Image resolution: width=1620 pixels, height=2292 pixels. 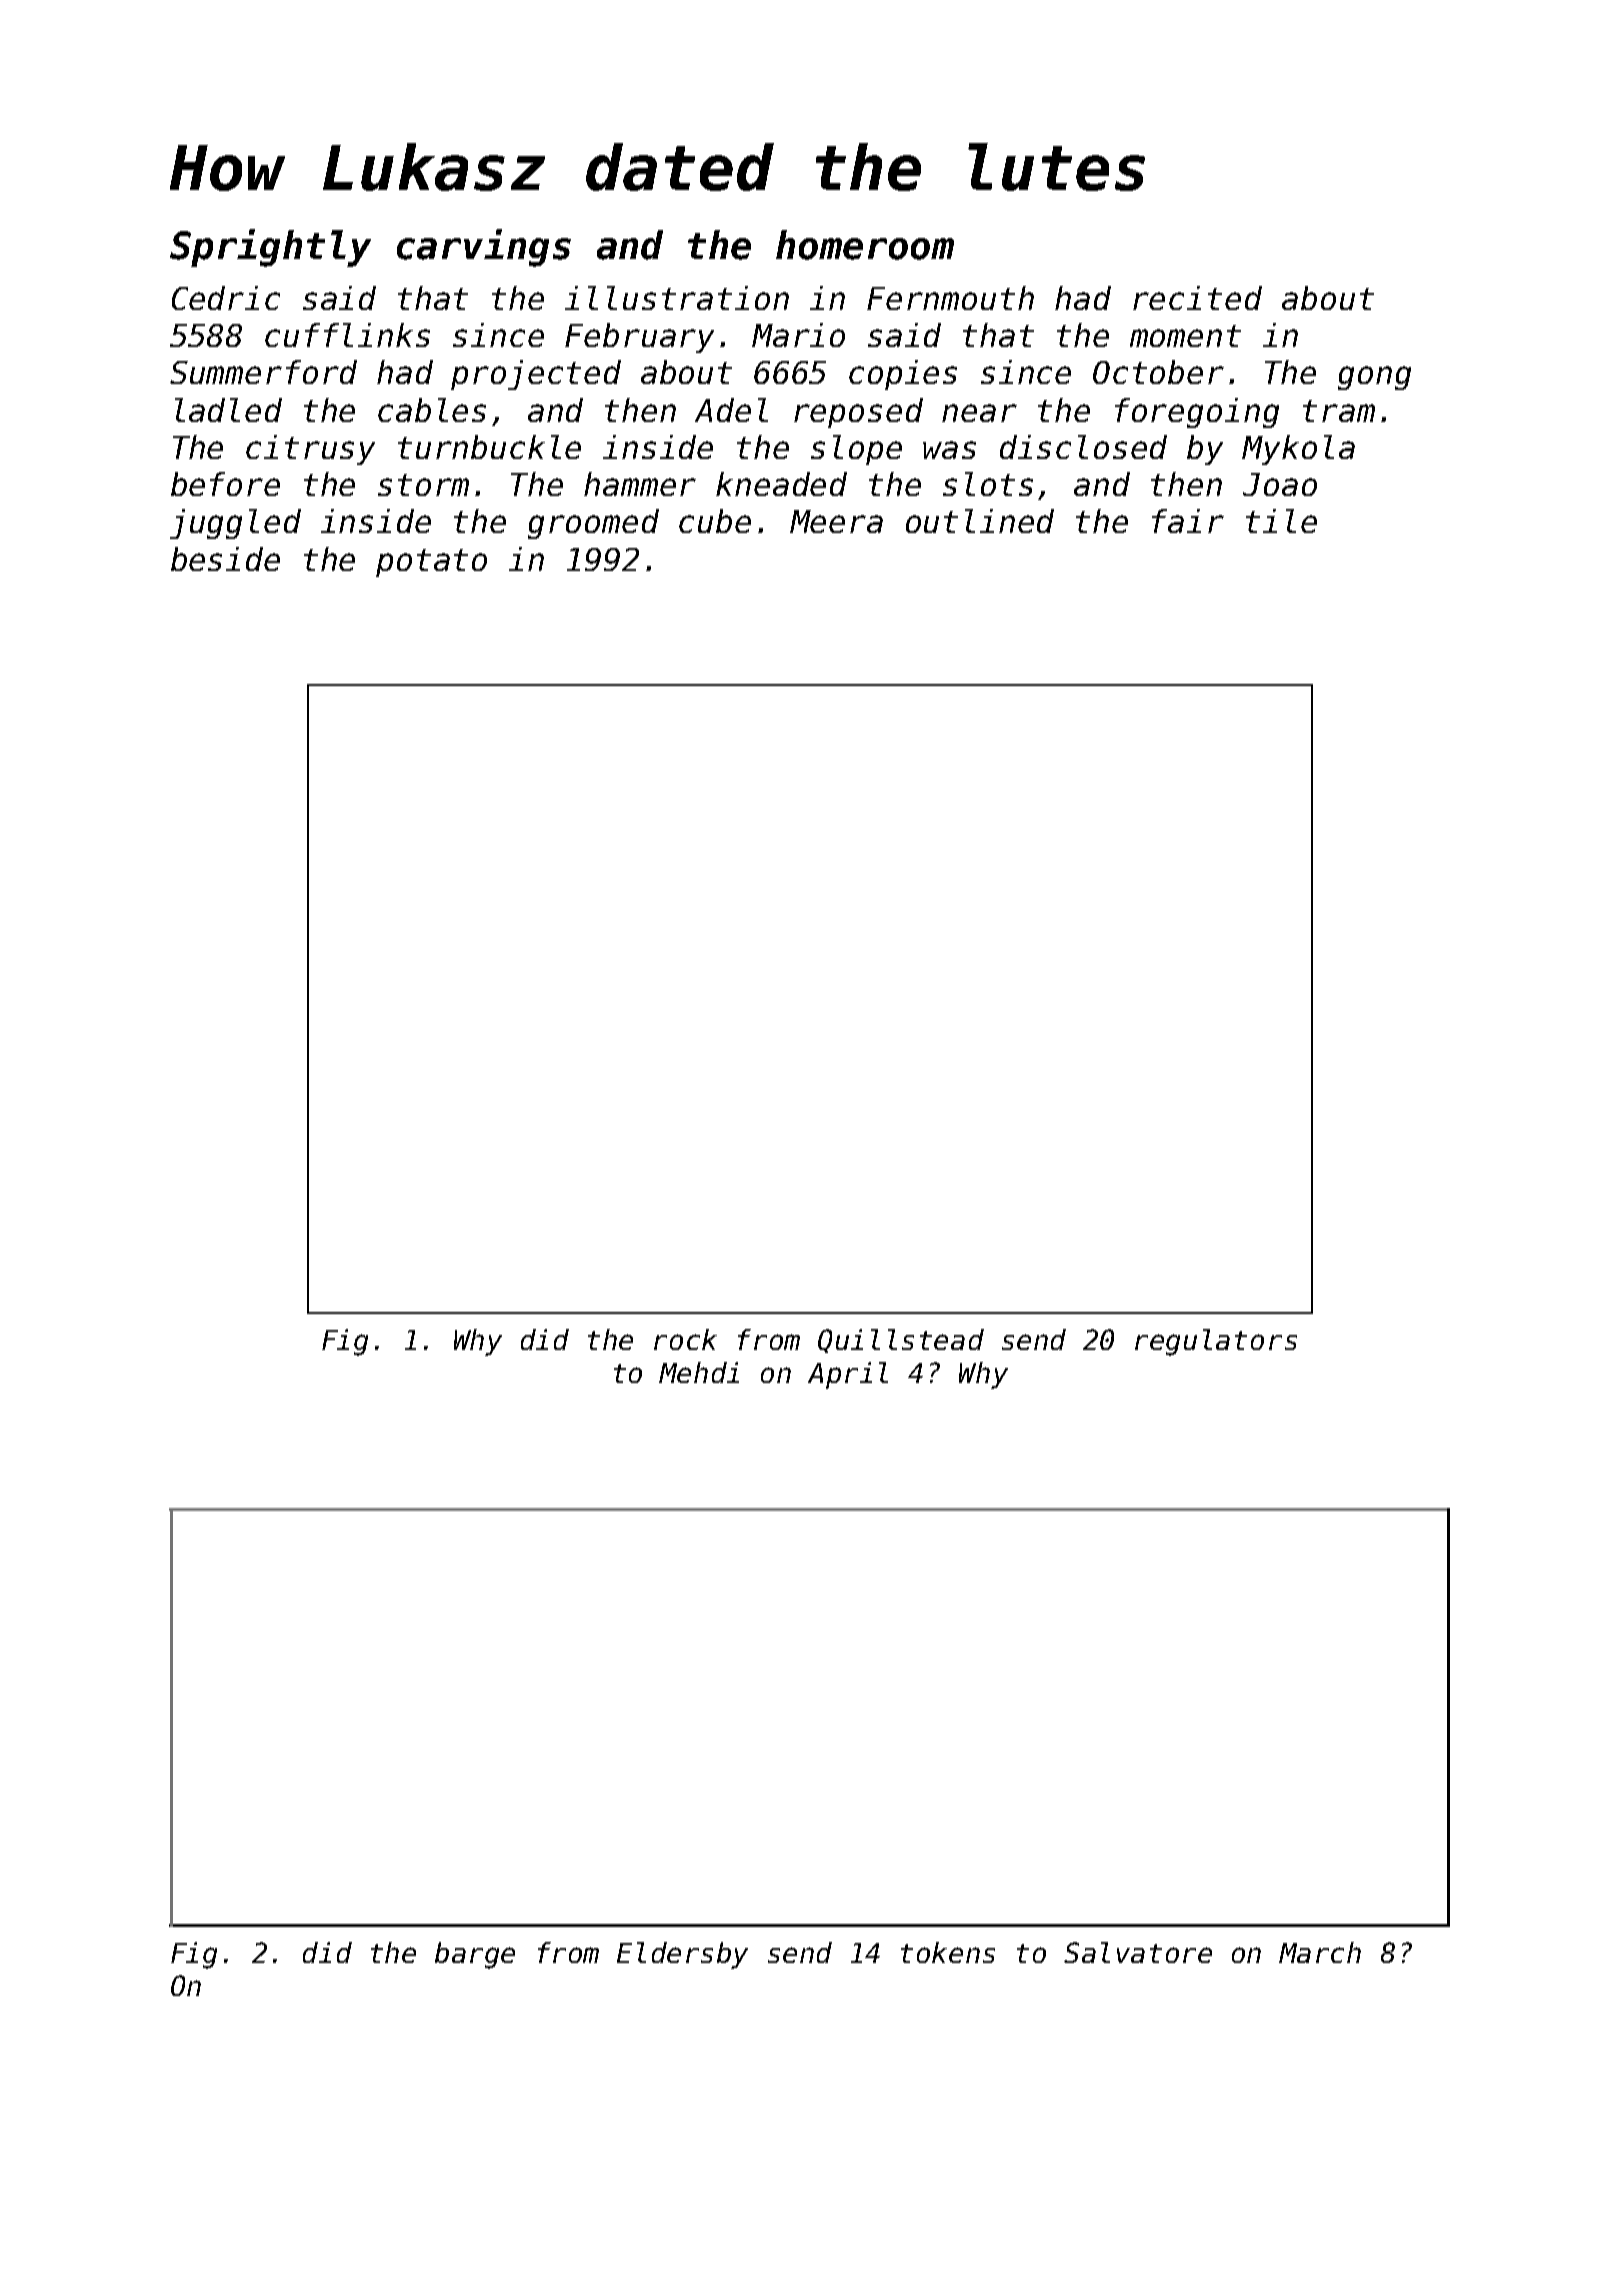 I want to click on gong, so click(x=1374, y=378).
